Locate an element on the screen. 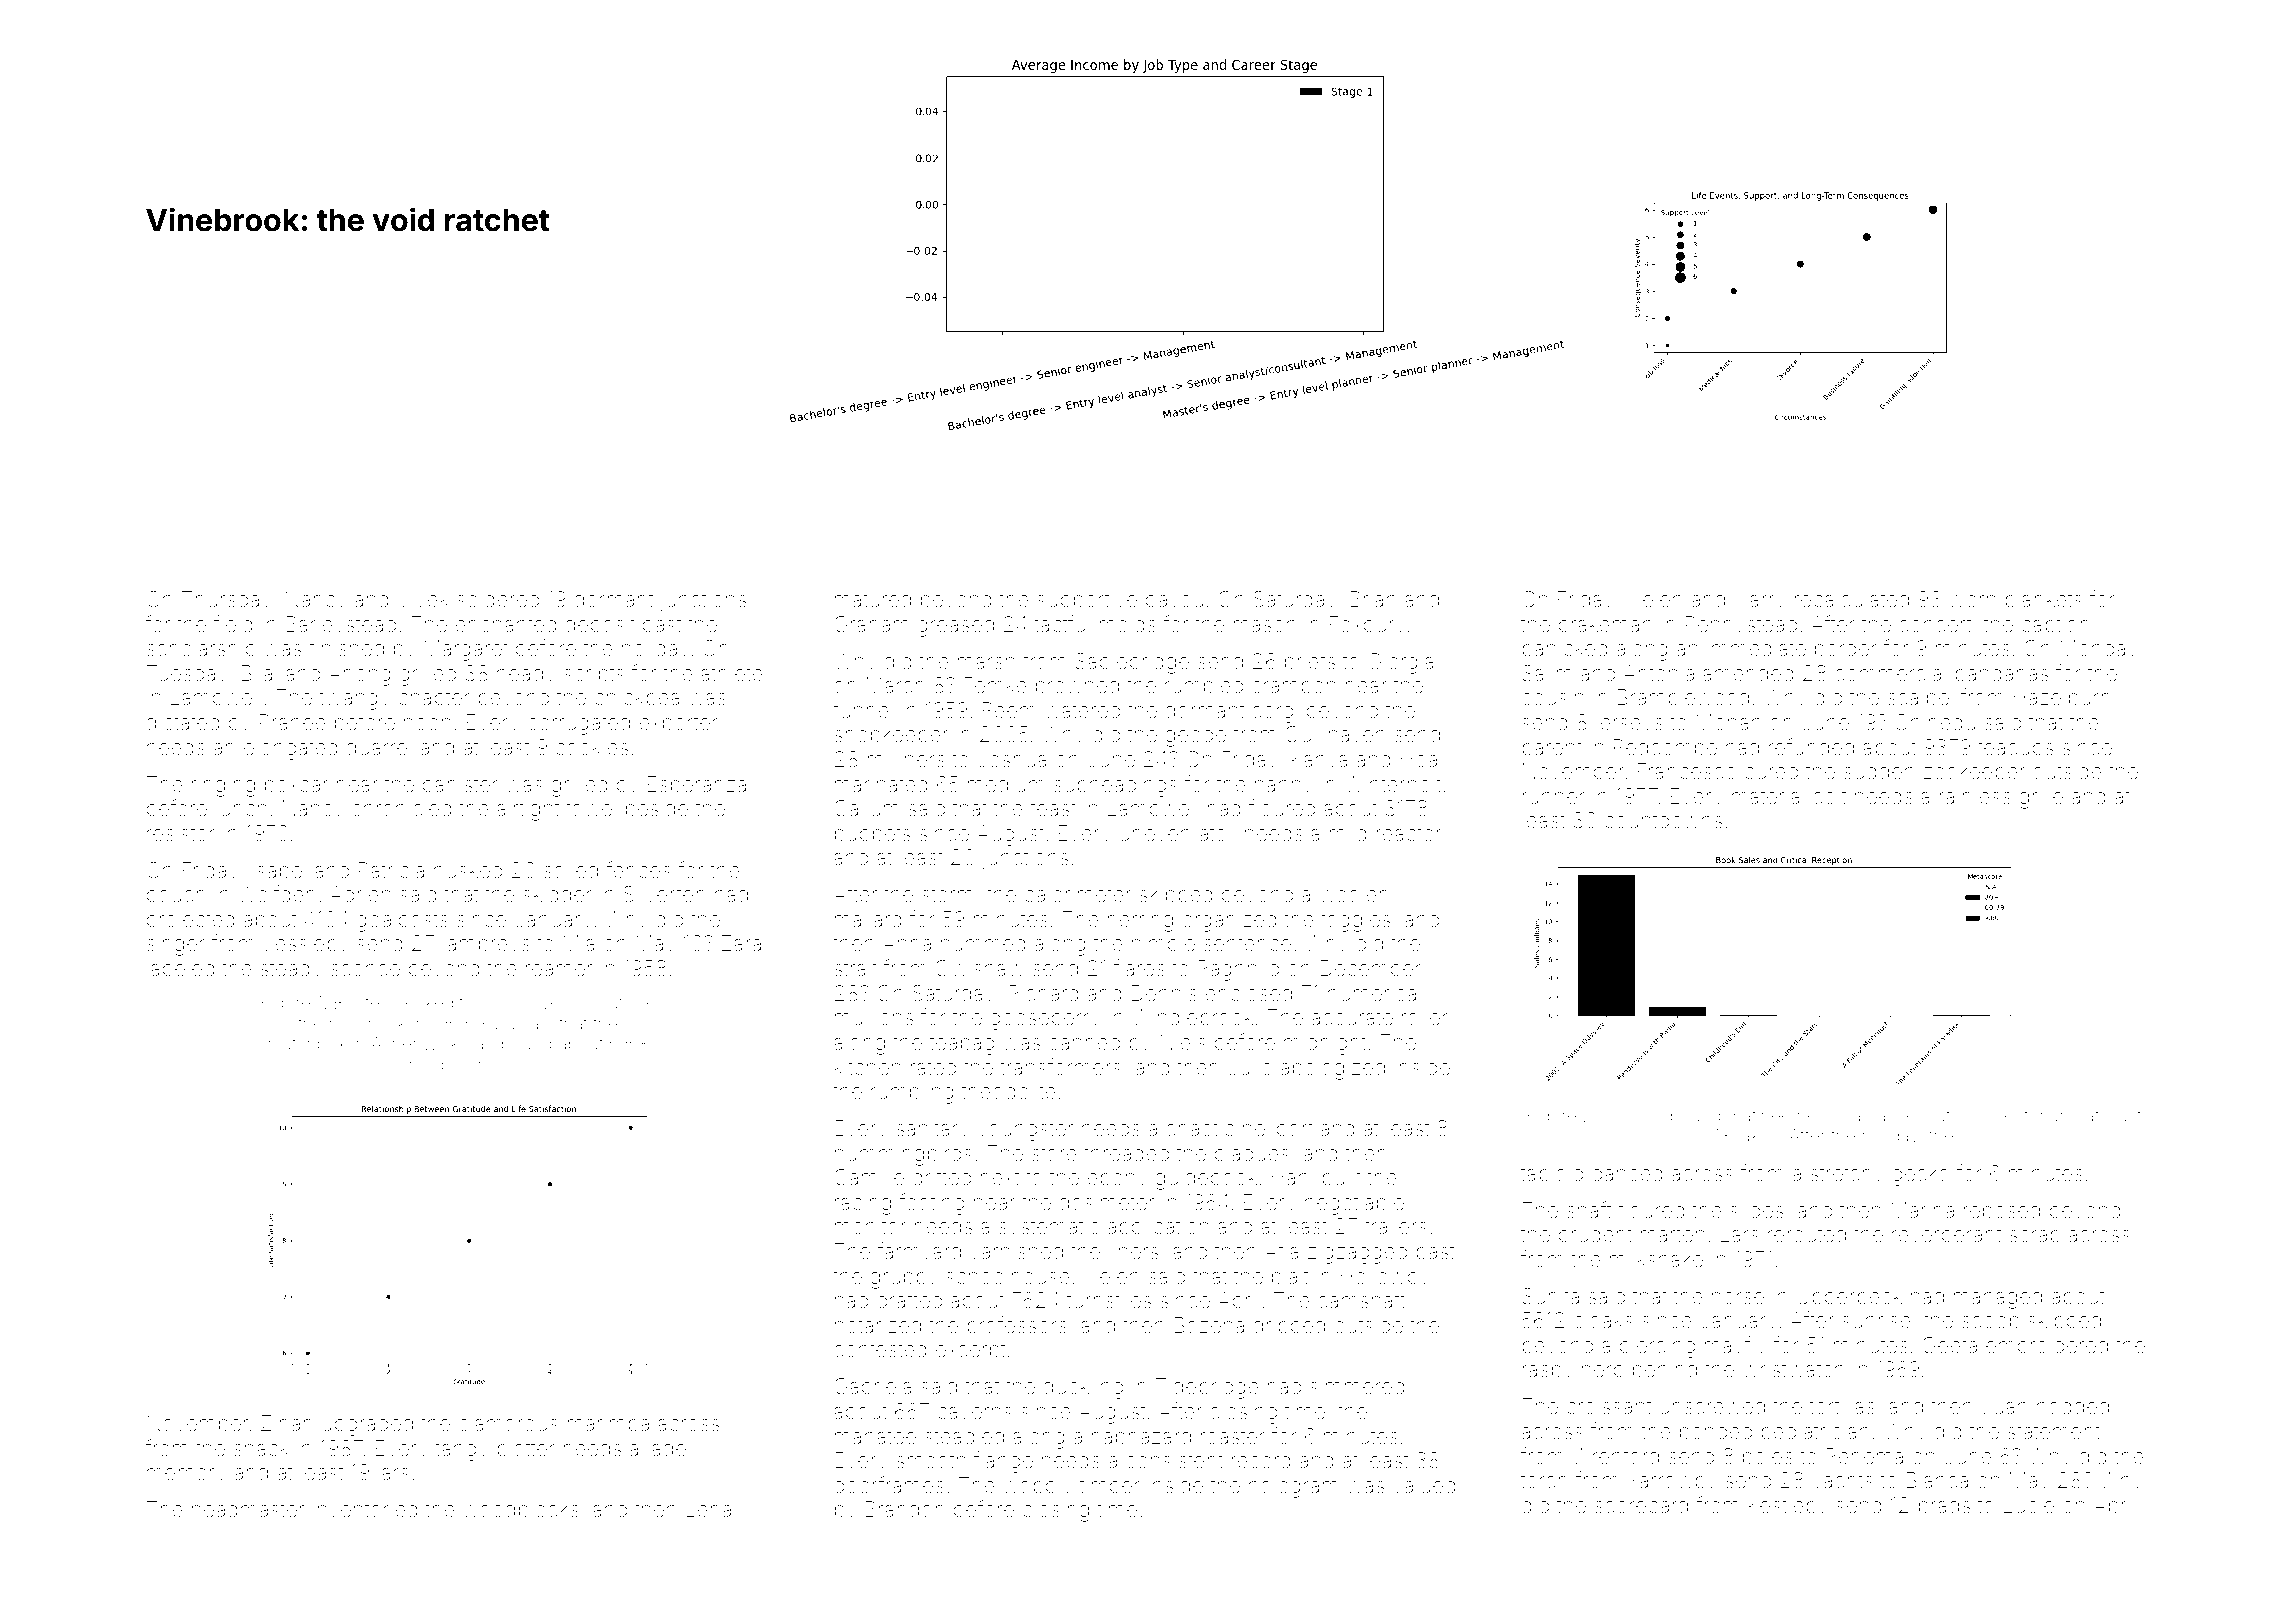 The width and height of the screenshot is (2292, 1620). singer is located at coordinates (176, 945).
